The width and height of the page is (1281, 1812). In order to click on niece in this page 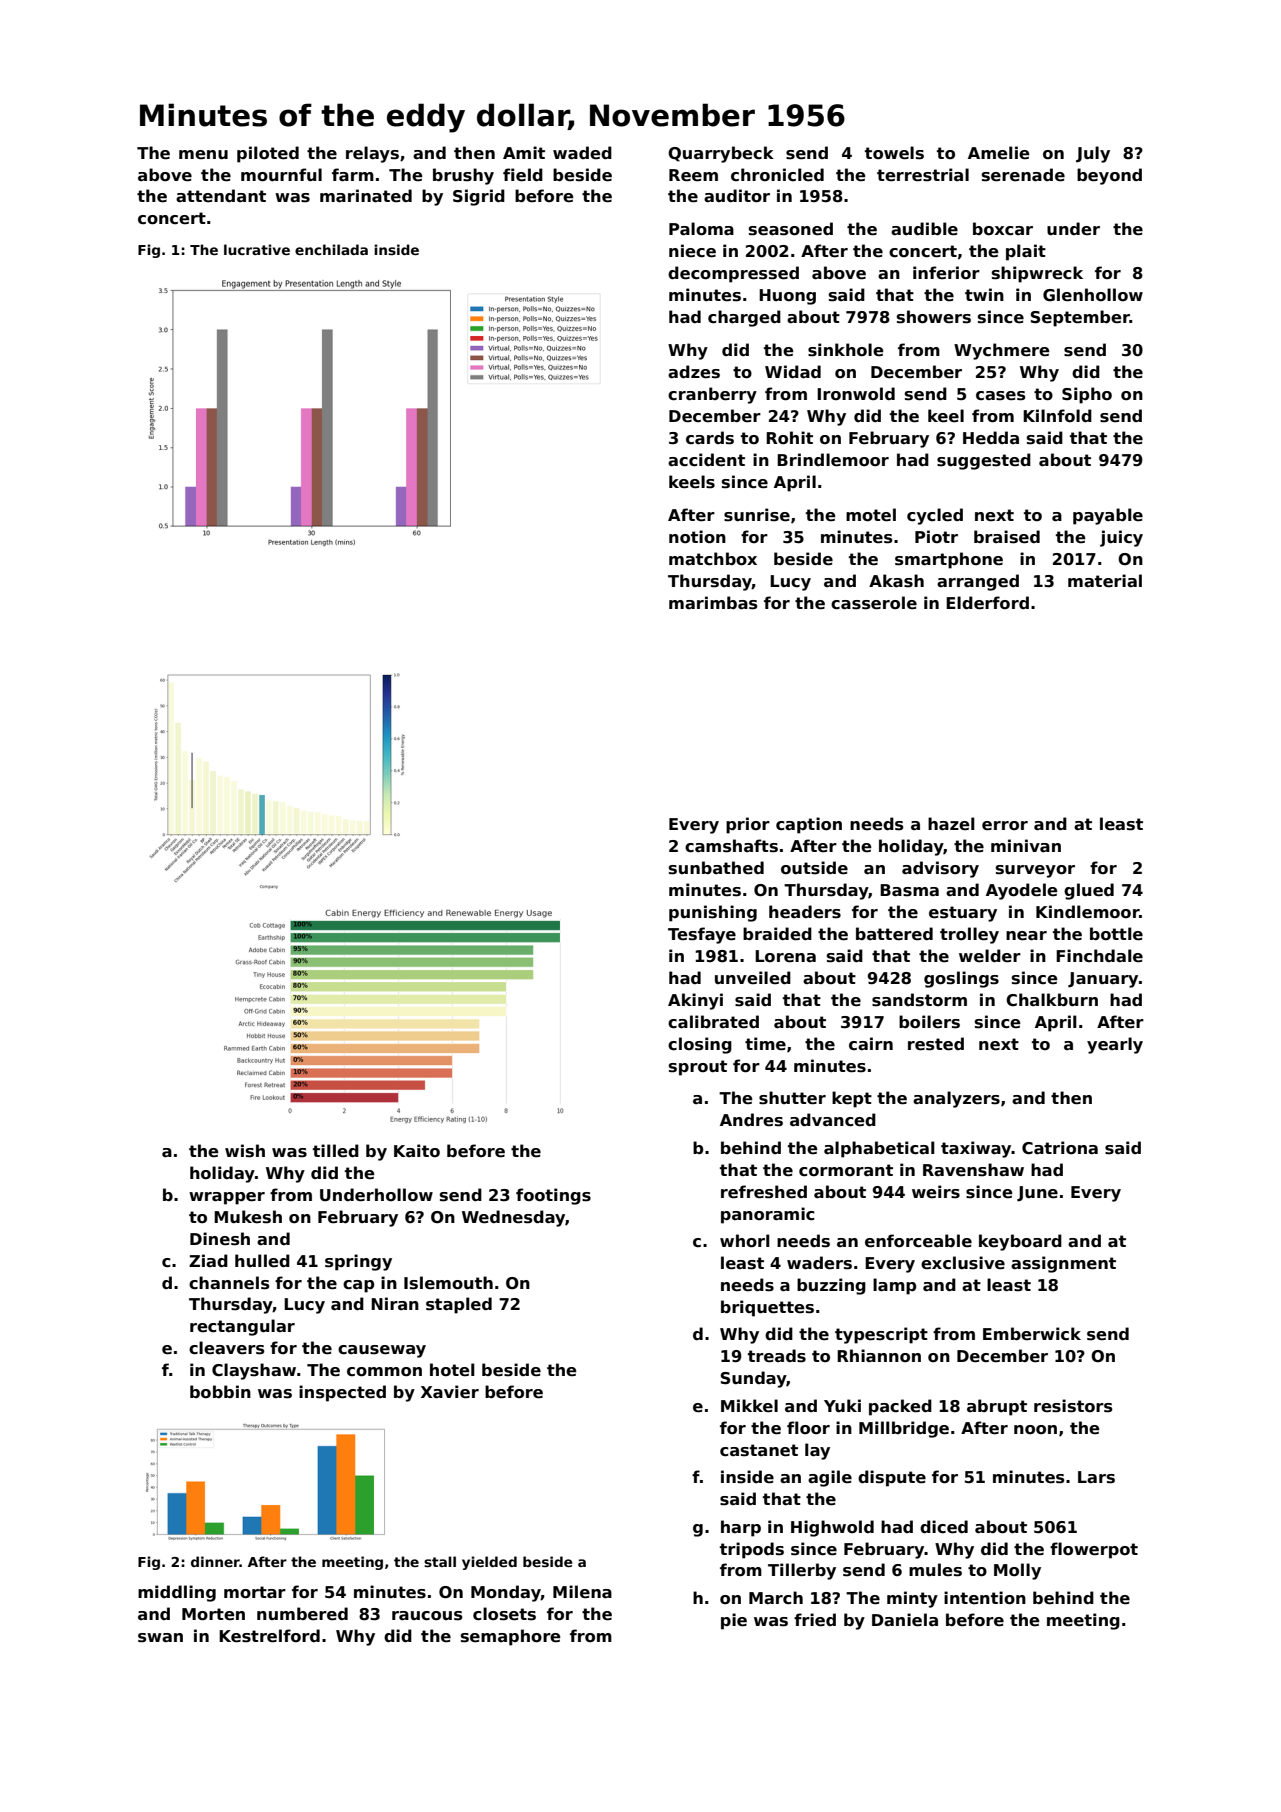, I will do `click(692, 251)`.
